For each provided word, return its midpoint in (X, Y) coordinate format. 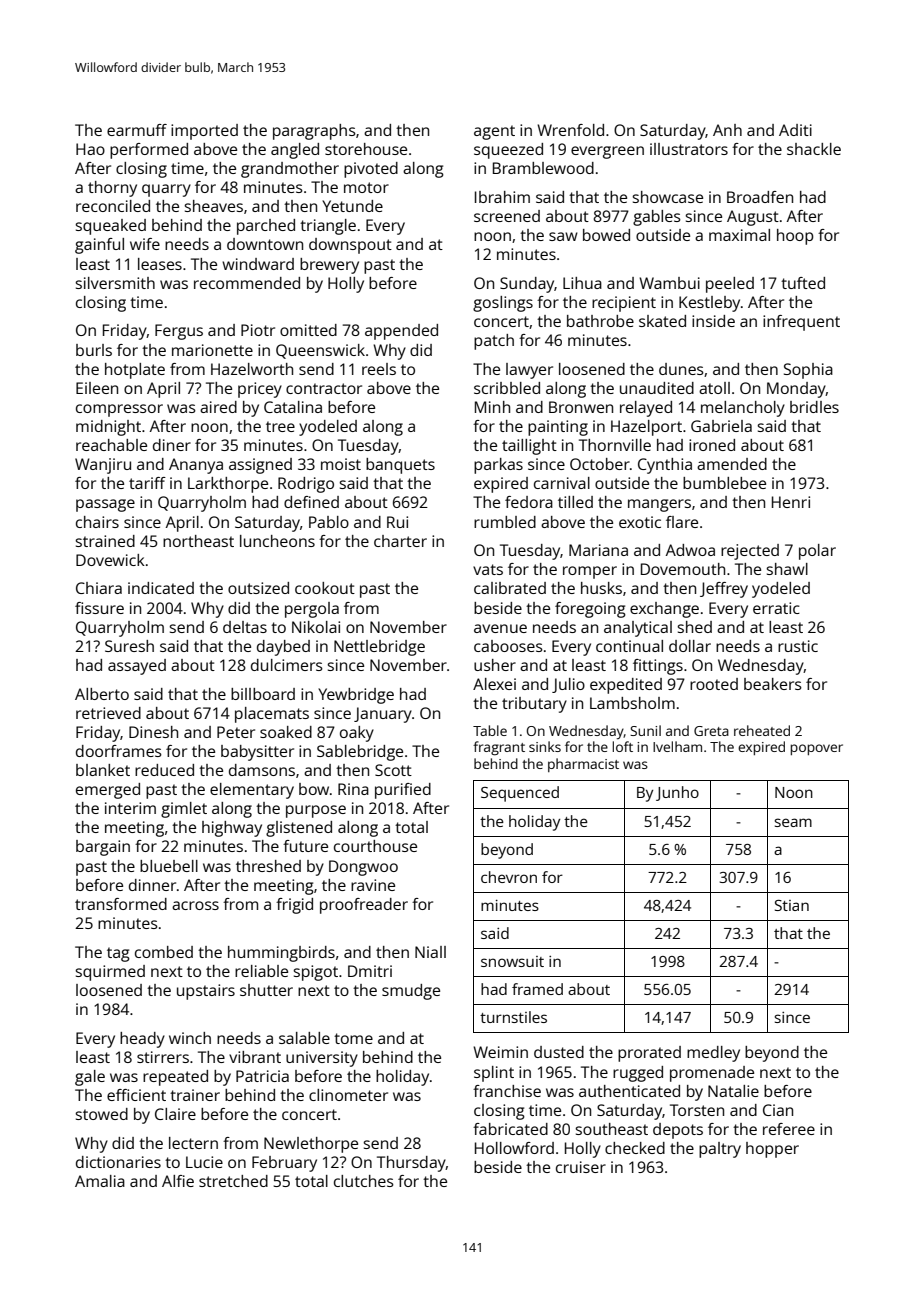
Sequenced (520, 794)
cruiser (581, 1167)
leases (160, 264)
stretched (233, 1181)
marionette (212, 350)
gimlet (184, 810)
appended (401, 332)
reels (379, 369)
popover (817, 749)
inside (713, 321)
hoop (795, 237)
